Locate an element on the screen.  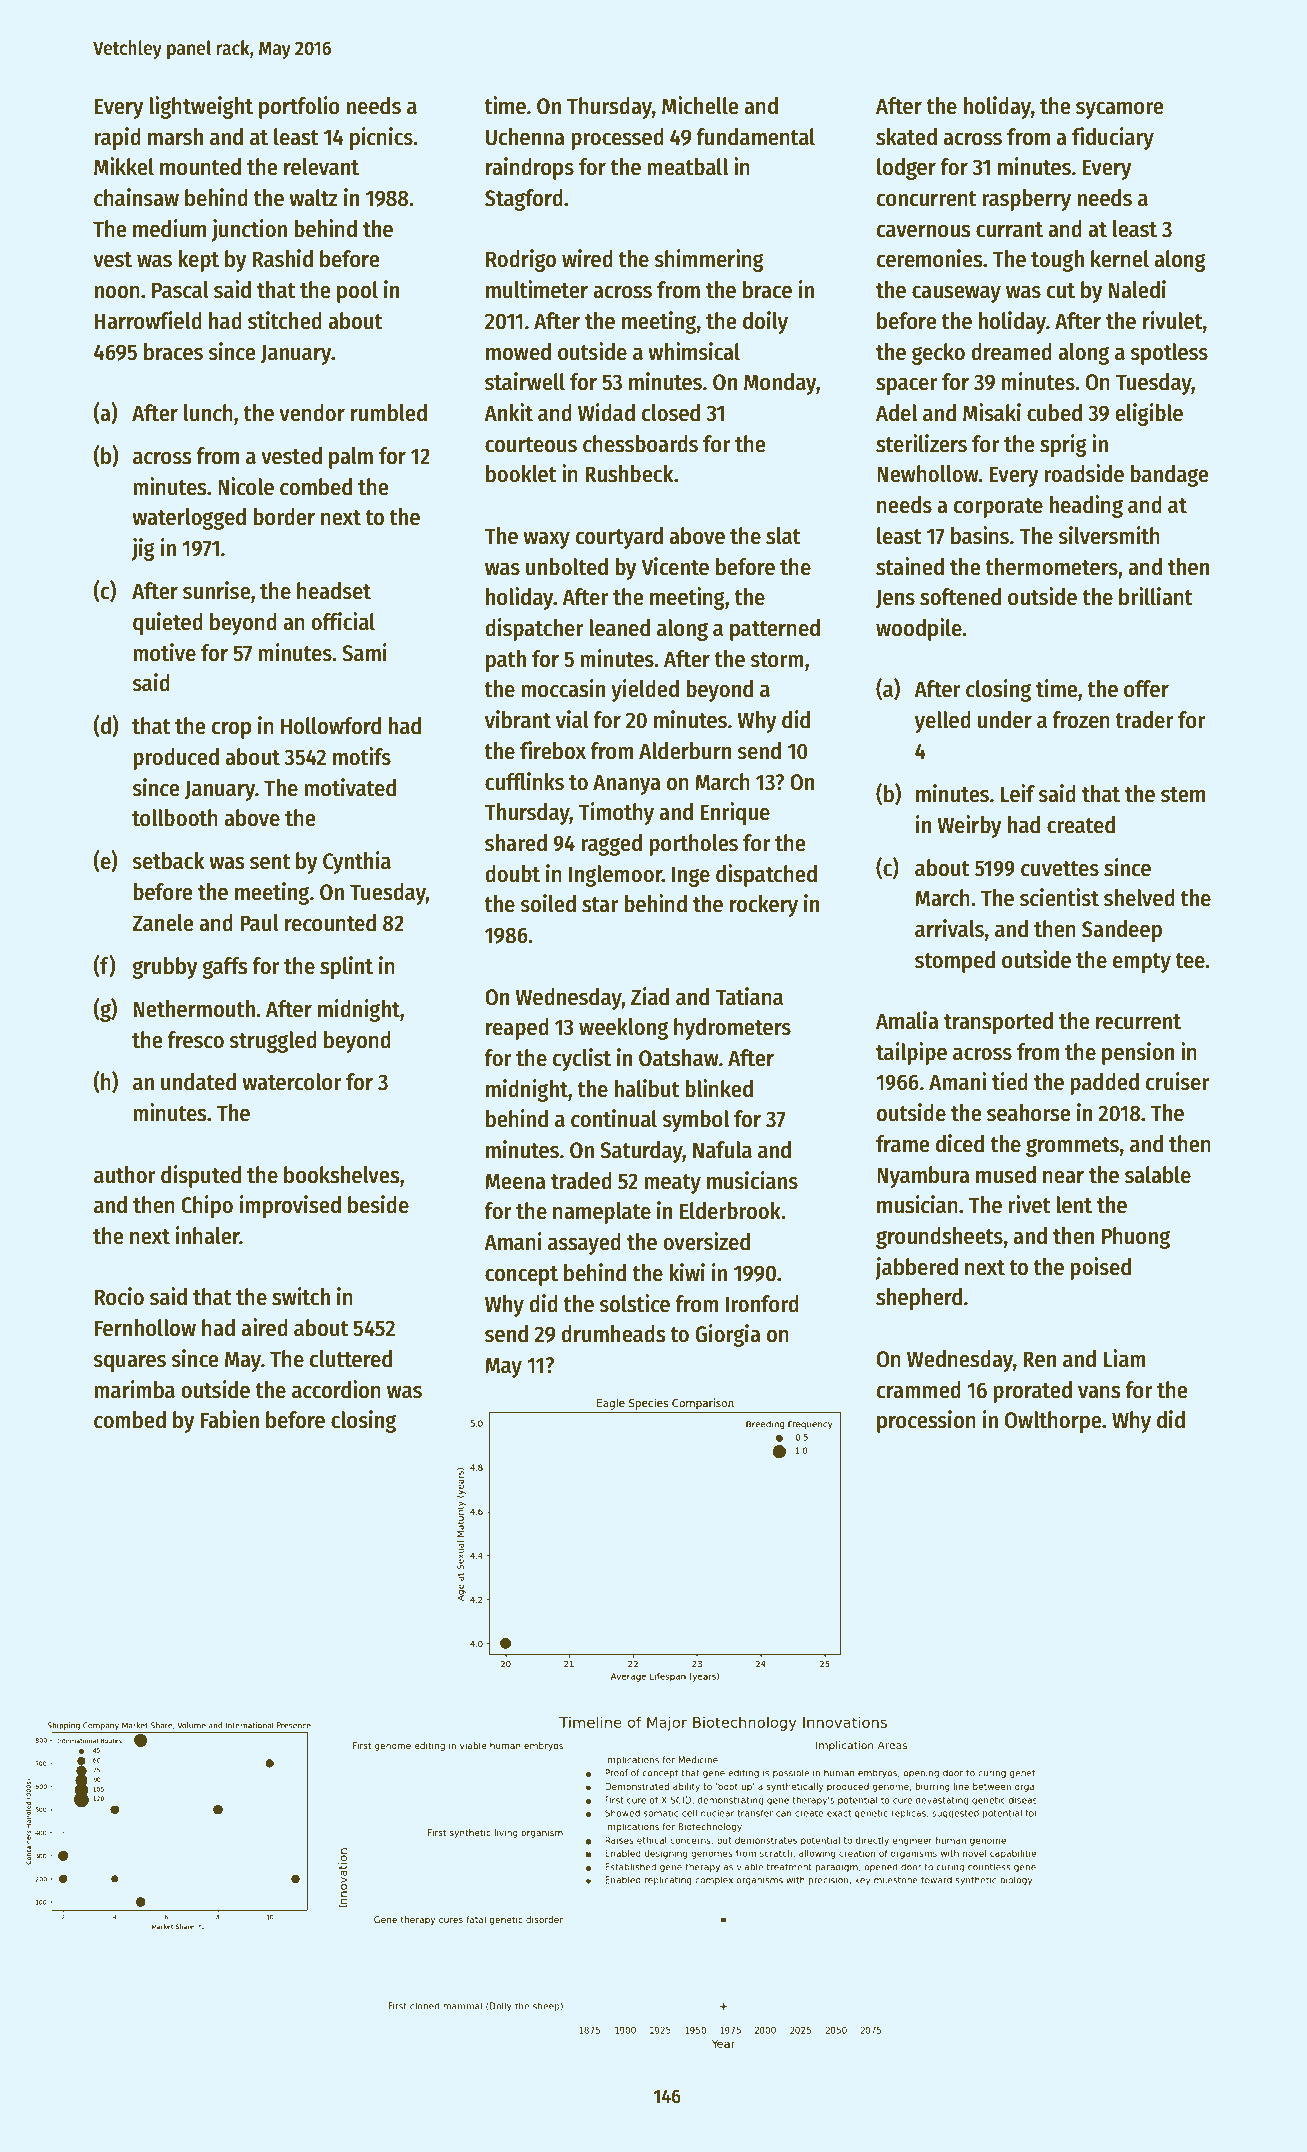
eligible is located at coordinates (1149, 414).
